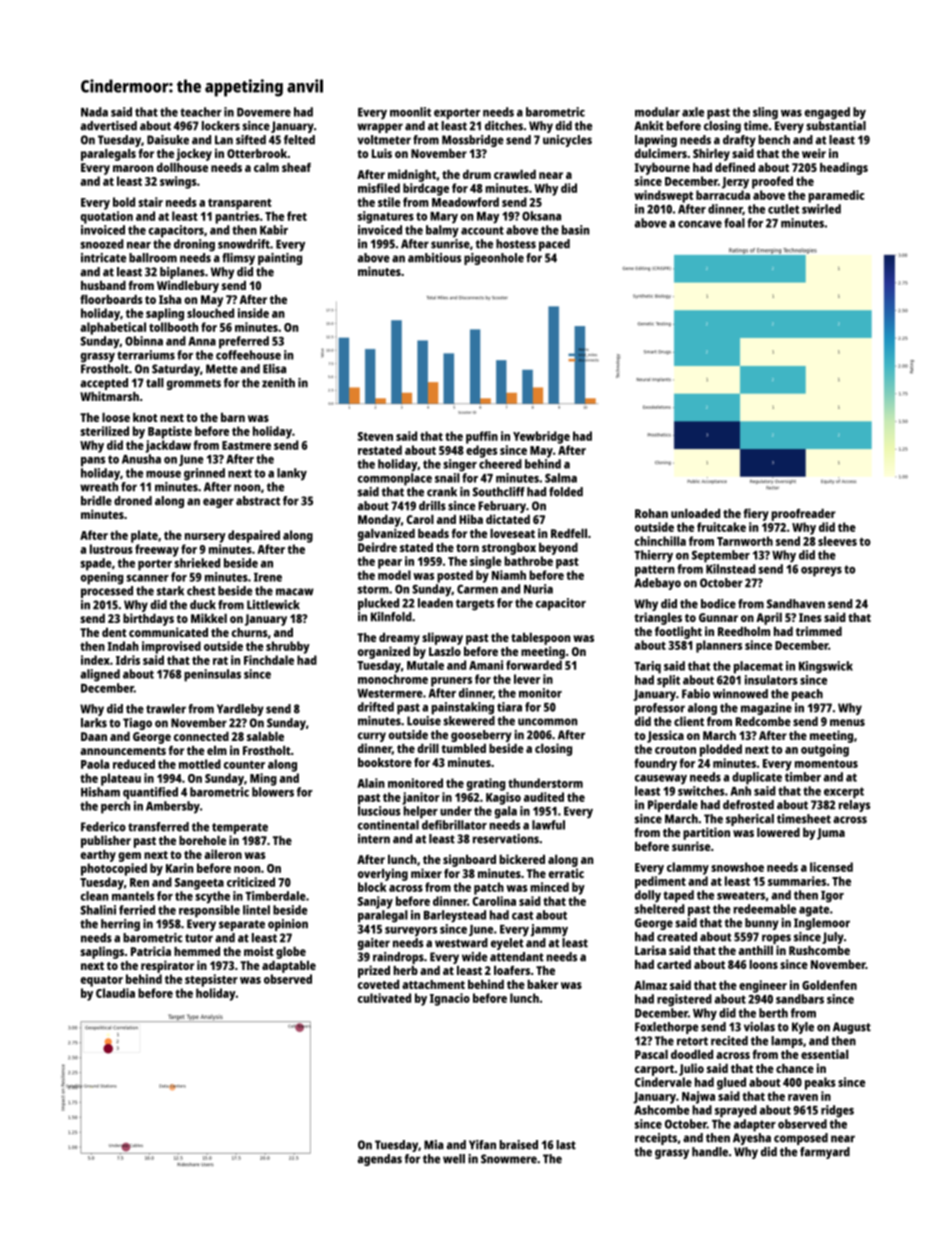 This page has width=952, height=1233. Describe the element at coordinates (240, 828) in the page. I see `temperate` at that location.
